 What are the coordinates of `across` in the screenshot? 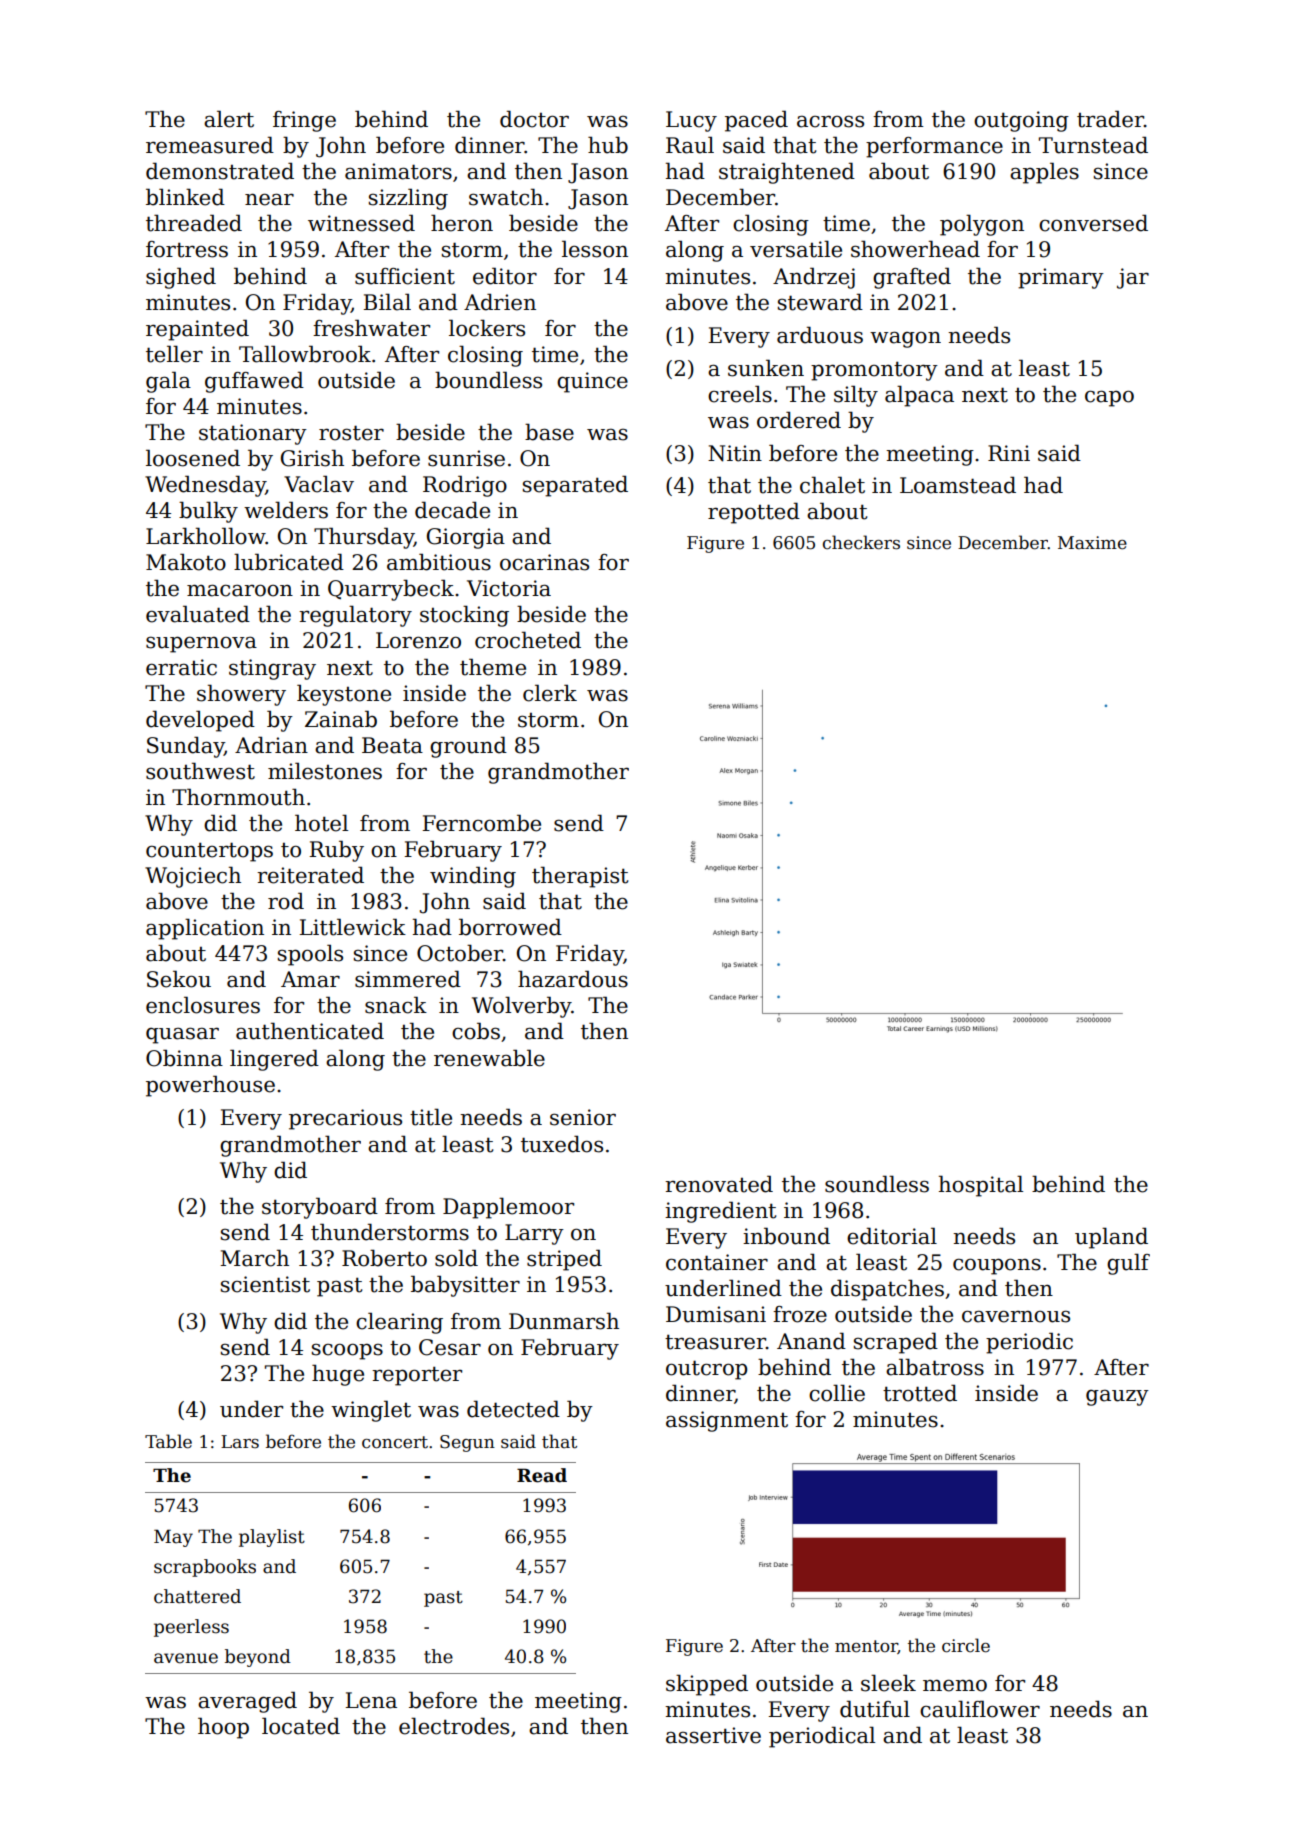 It's located at (830, 121).
